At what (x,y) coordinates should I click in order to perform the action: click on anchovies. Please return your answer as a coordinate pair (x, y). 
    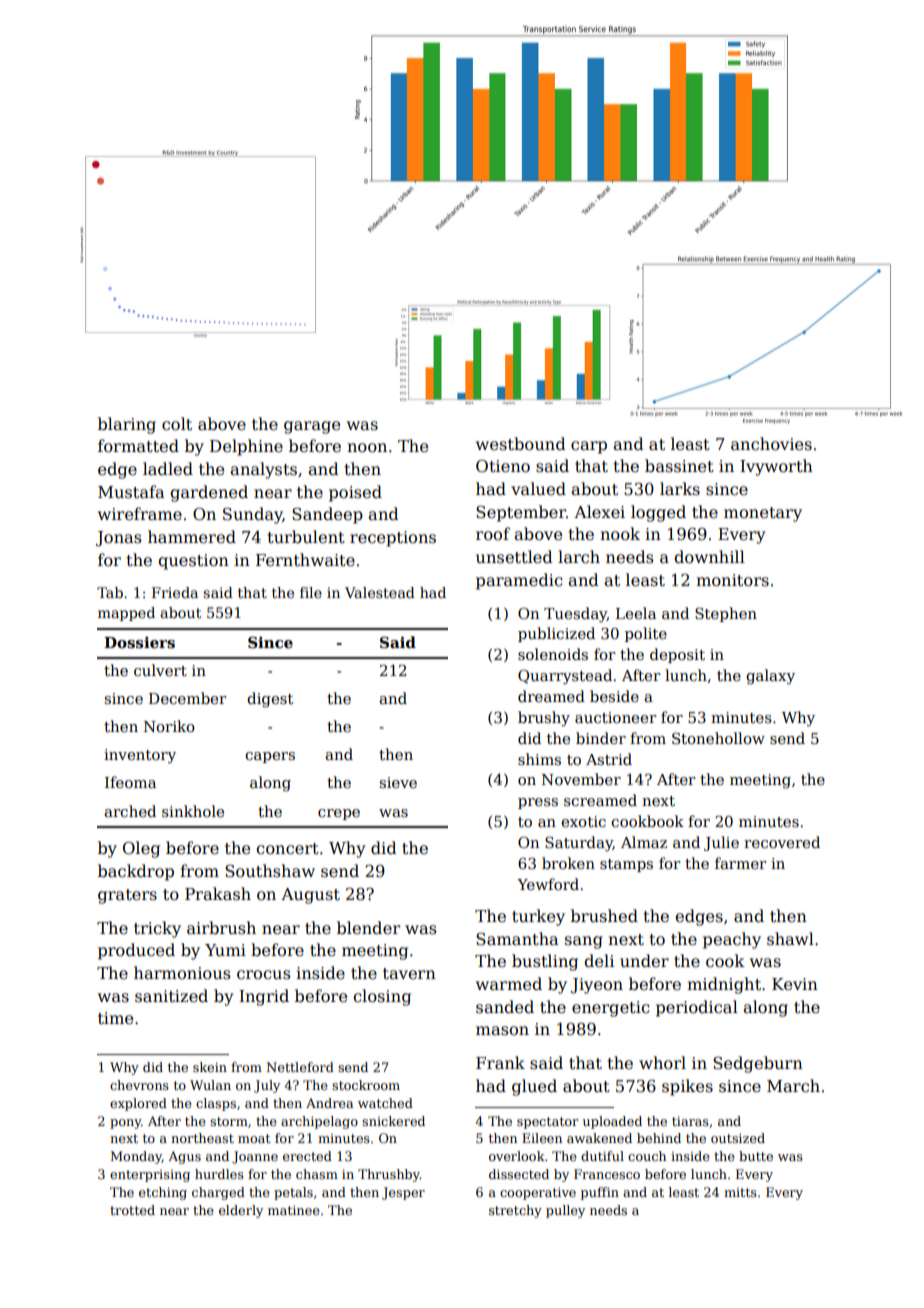
    Looking at the image, I should click on (771, 444).
